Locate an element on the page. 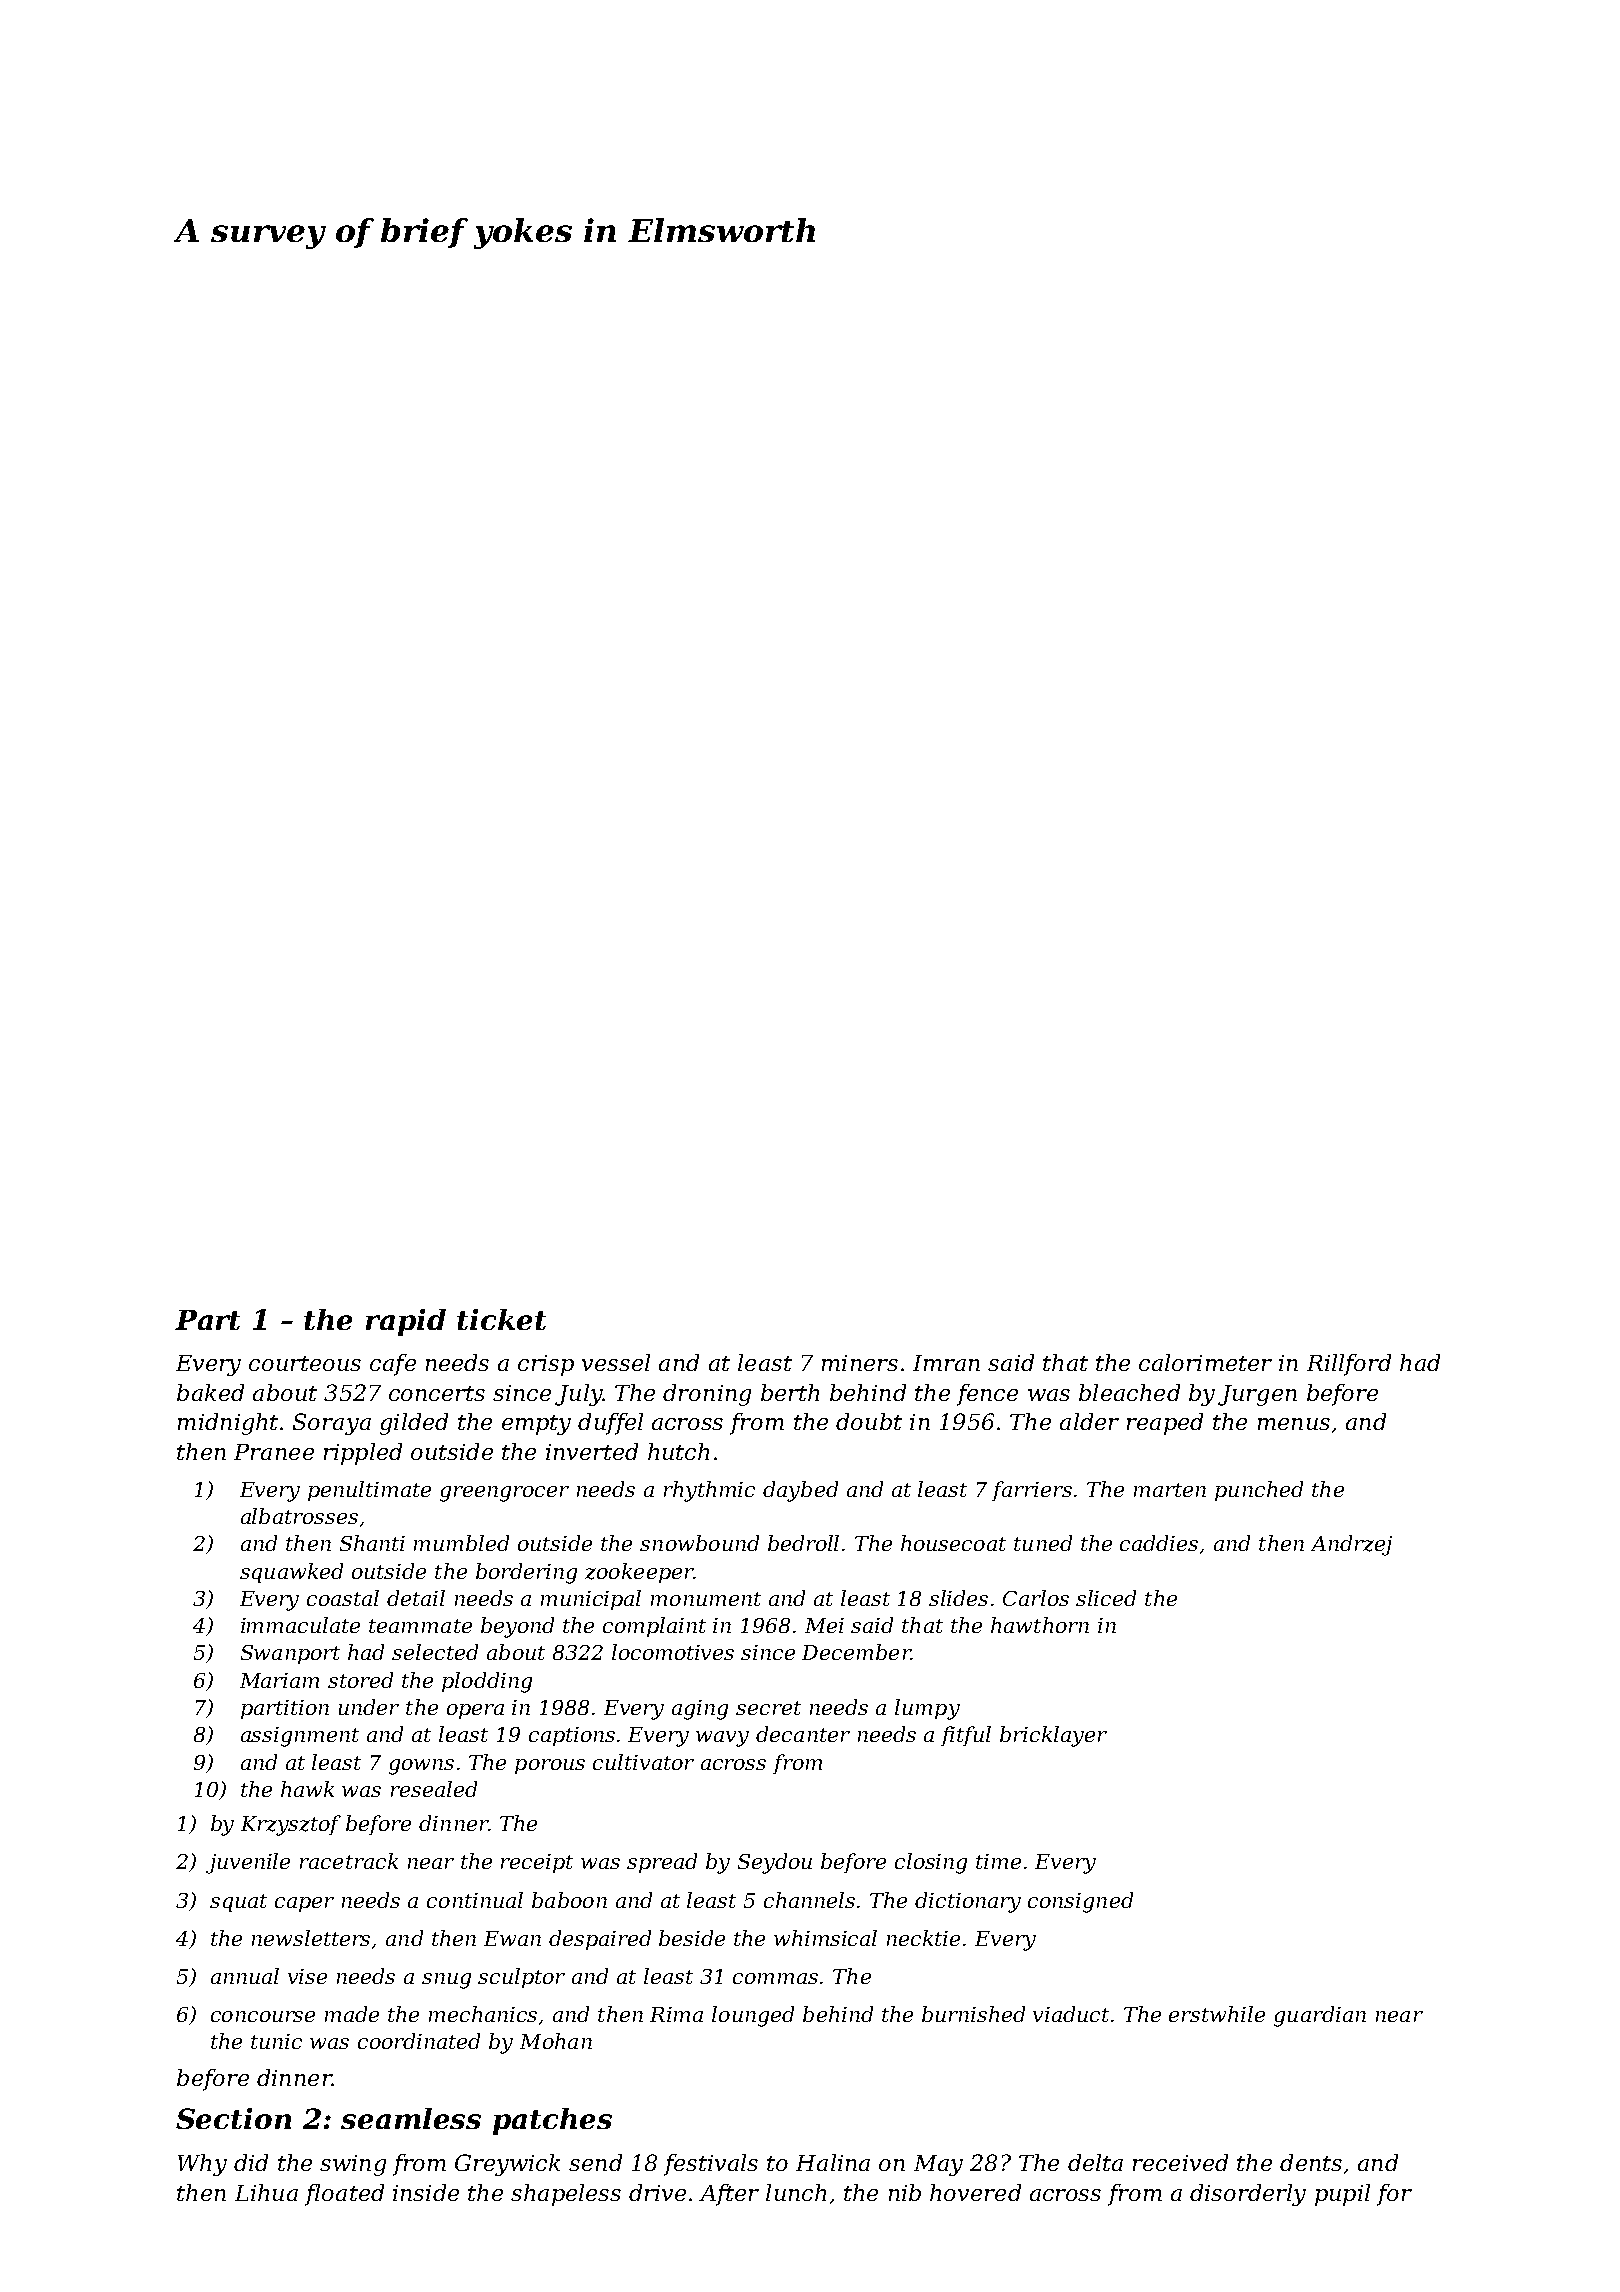  tunic is located at coordinates (276, 2041).
